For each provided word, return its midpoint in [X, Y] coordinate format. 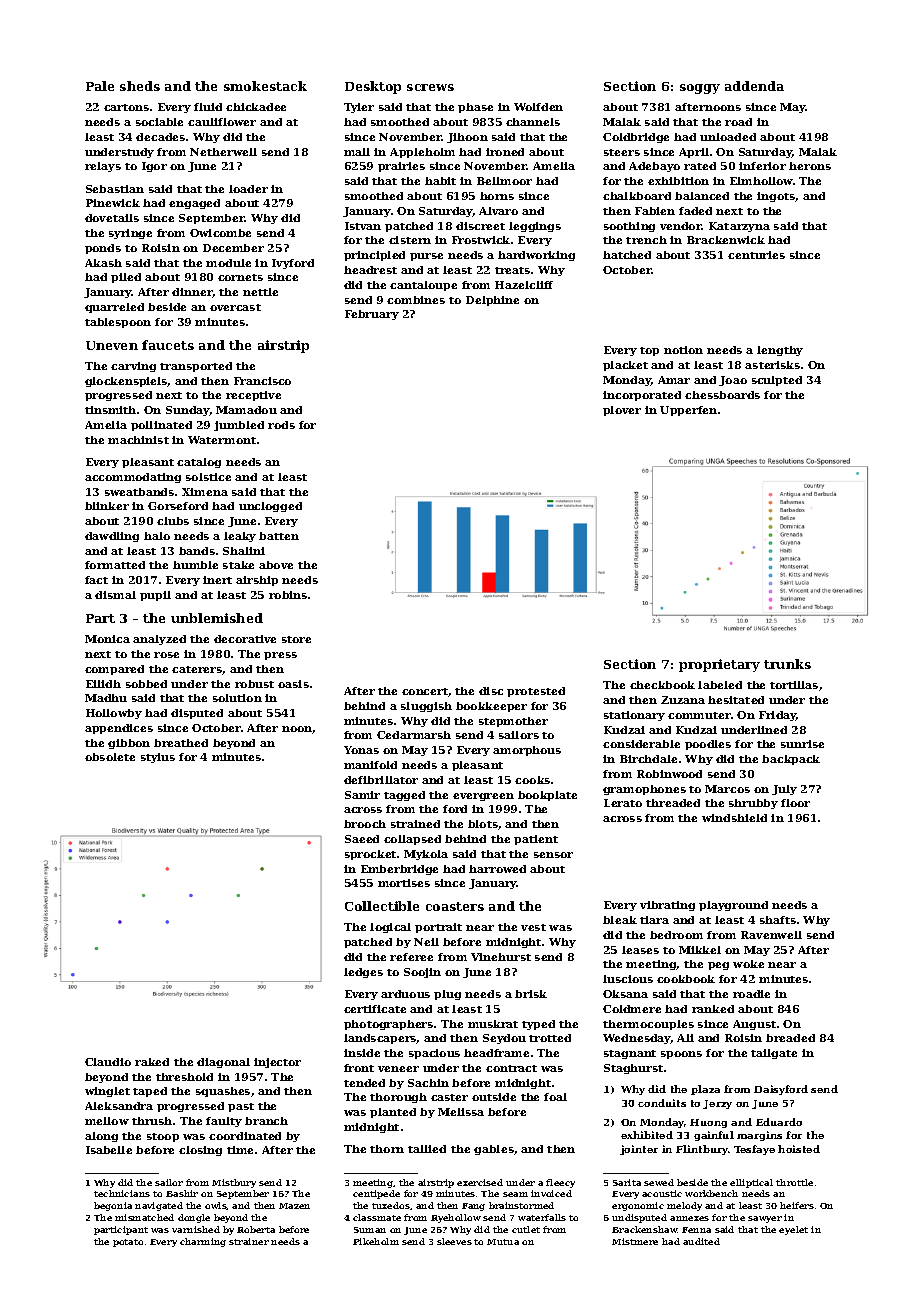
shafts [778, 920]
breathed [181, 743]
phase [475, 108]
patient [536, 840]
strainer [249, 1241]
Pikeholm [376, 1241]
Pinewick [113, 203]
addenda [754, 86]
